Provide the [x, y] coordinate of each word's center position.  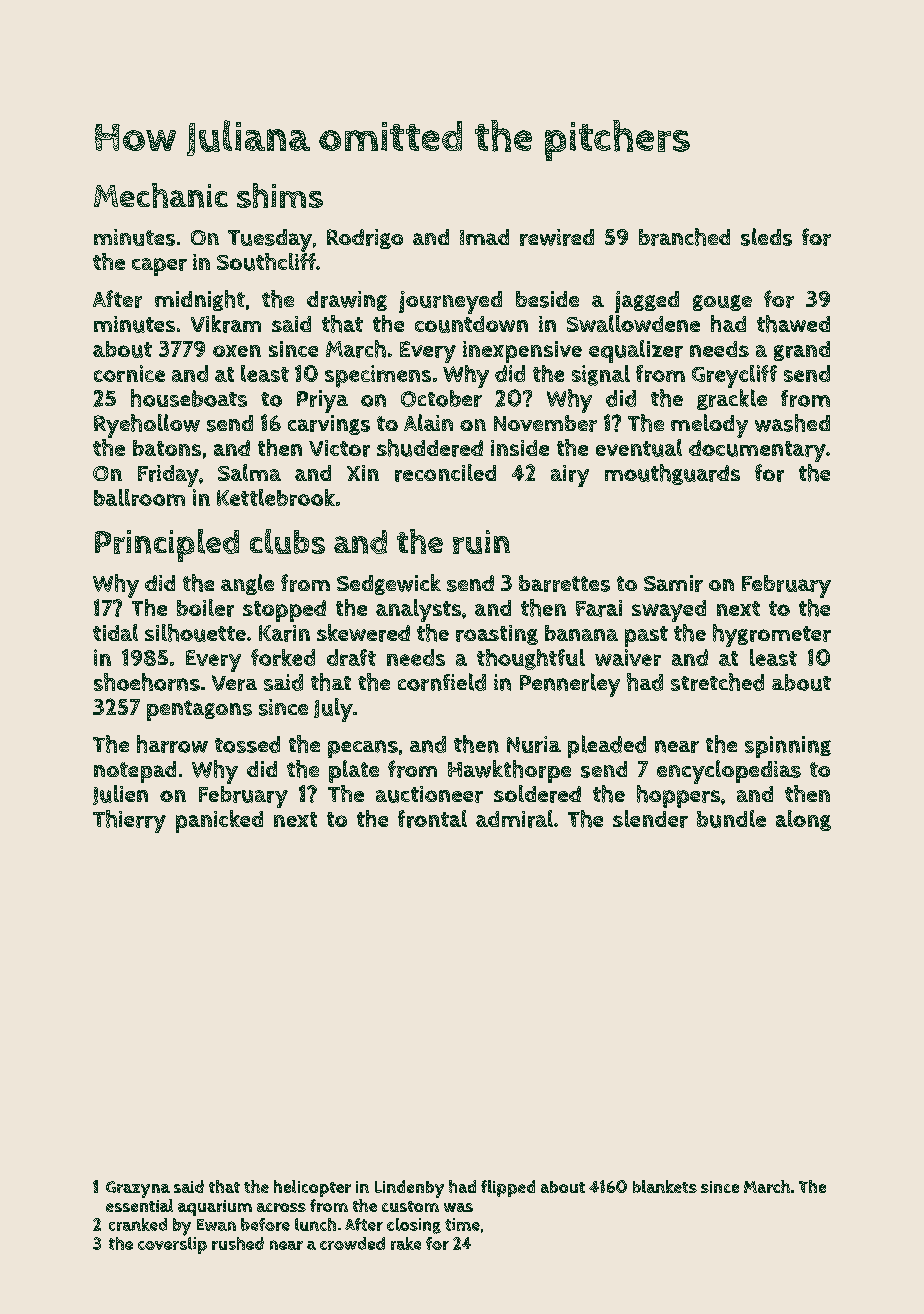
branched [684, 237]
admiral [514, 819]
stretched [717, 682]
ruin [481, 542]
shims [280, 195]
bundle [731, 819]
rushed [238, 1243]
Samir [673, 583]
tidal [115, 632]
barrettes [564, 583]
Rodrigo [365, 239]
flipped [508, 1188]
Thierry [129, 821]
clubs [287, 541]
